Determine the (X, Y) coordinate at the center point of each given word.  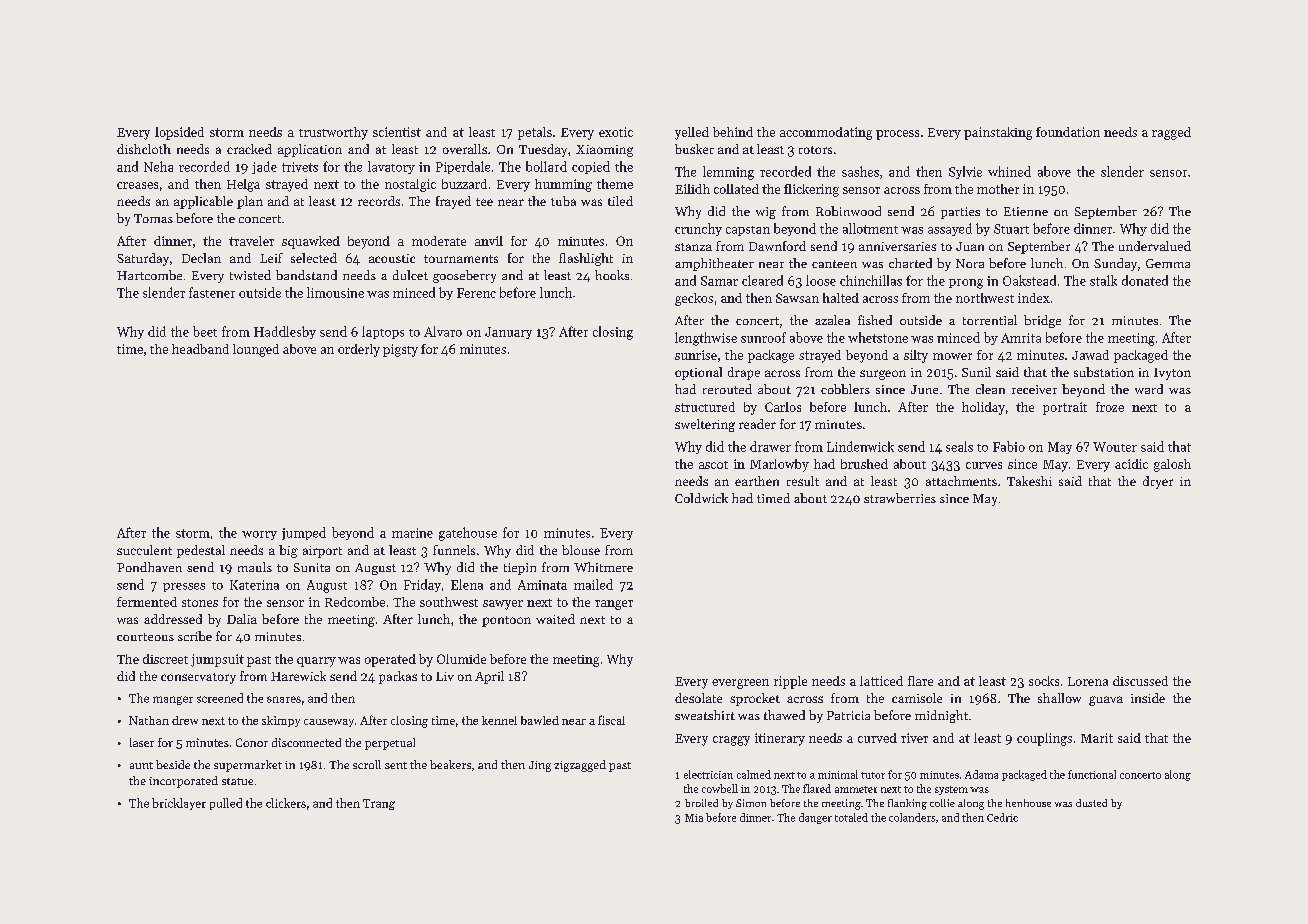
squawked (311, 242)
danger (815, 818)
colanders (912, 817)
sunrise (696, 355)
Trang (379, 804)
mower (952, 356)
